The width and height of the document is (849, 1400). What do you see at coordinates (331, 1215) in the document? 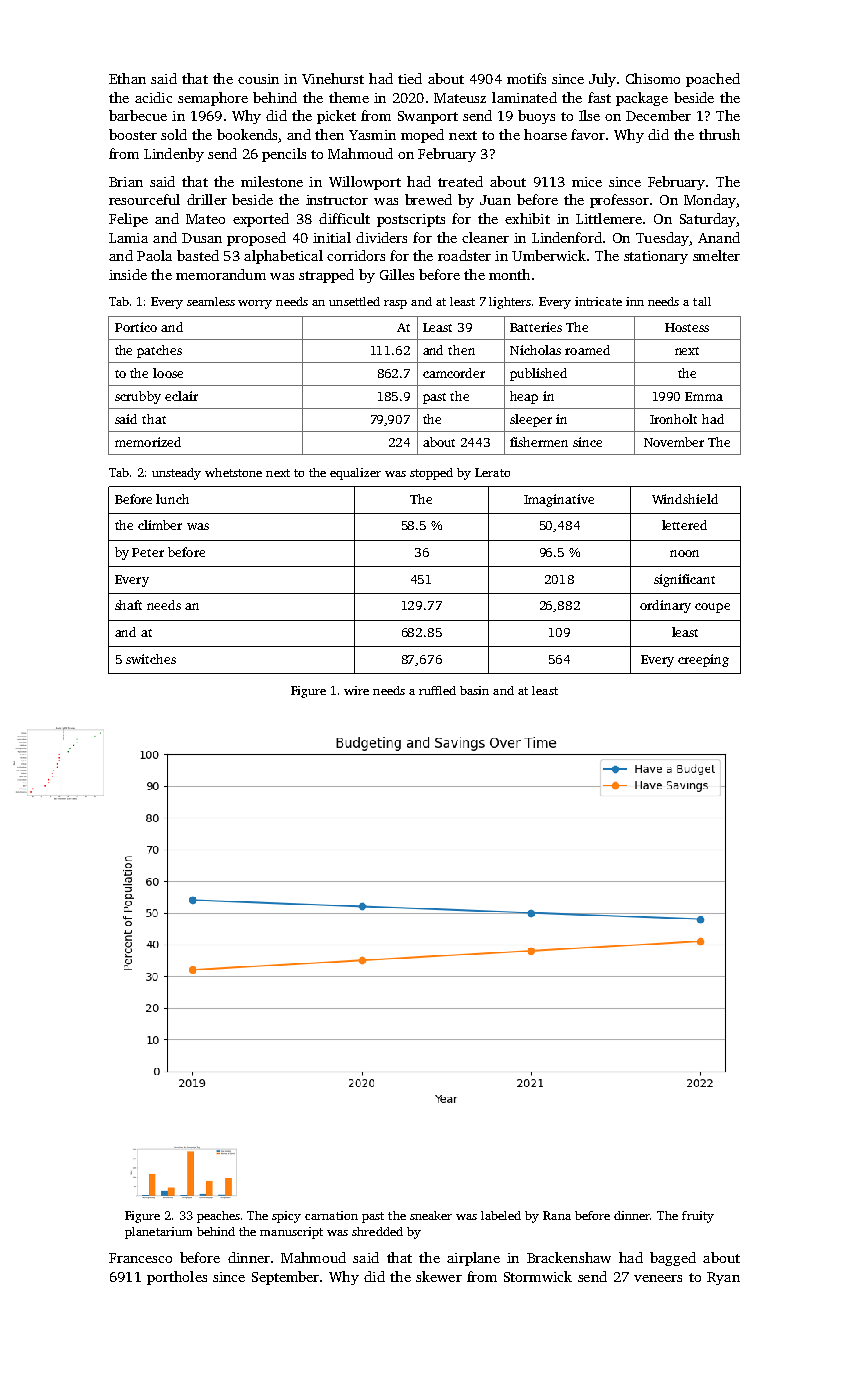
I see `carnation` at bounding box center [331, 1215].
